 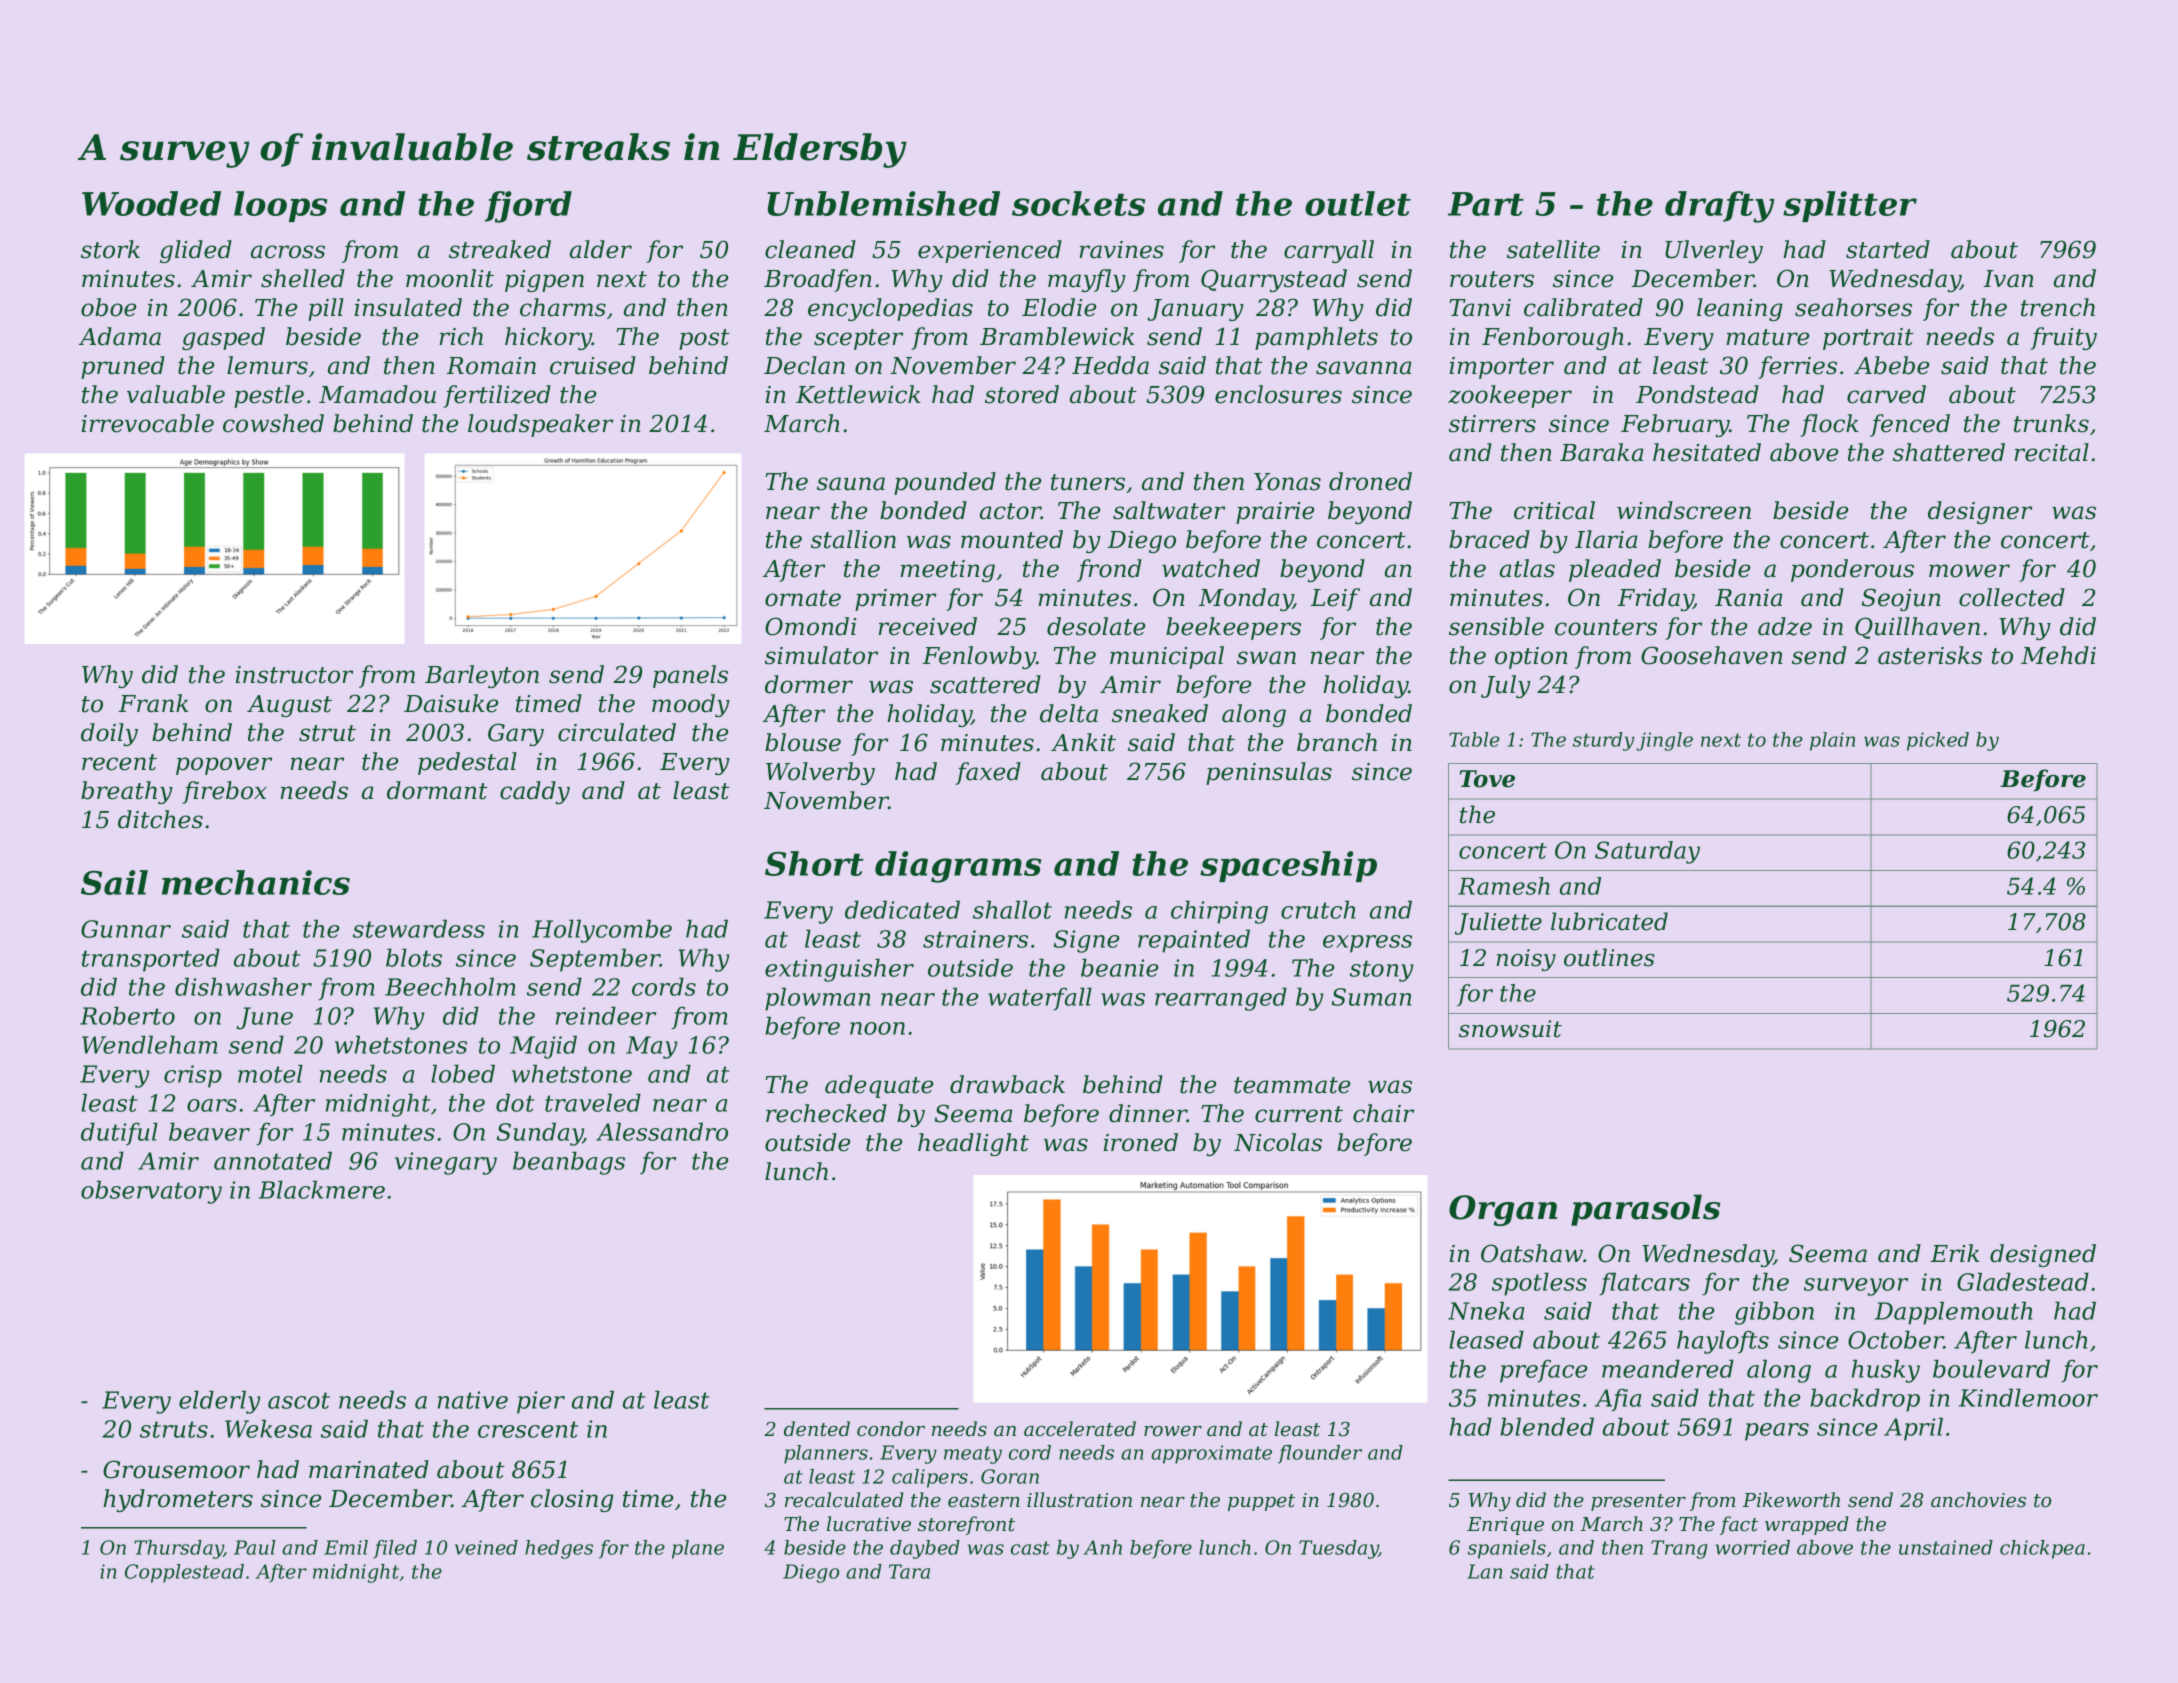 What do you see at coordinates (1969, 571) in the document?
I see `mower` at bounding box center [1969, 571].
